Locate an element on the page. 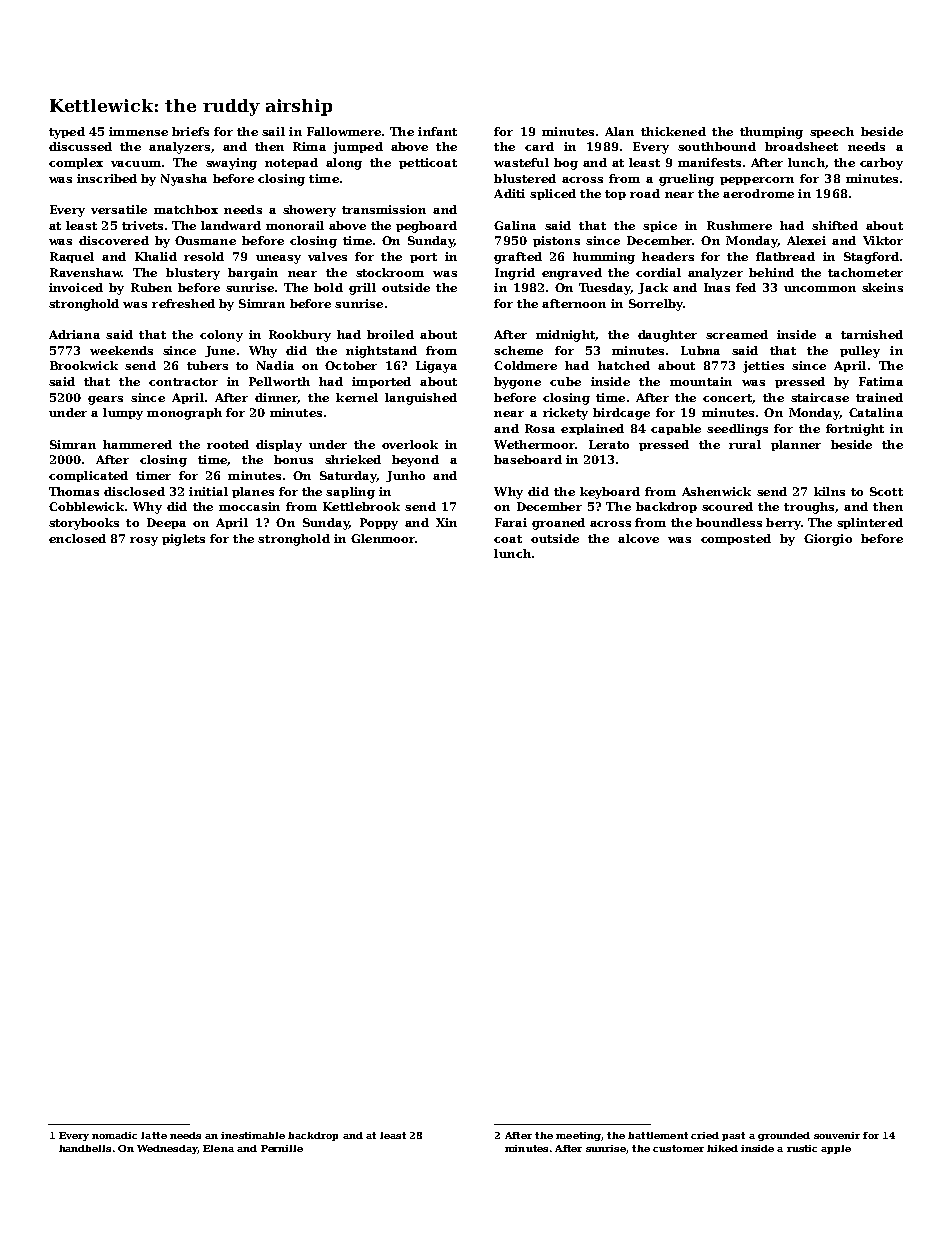 The height and width of the document is (1233, 952). uncommon is located at coordinates (820, 289).
